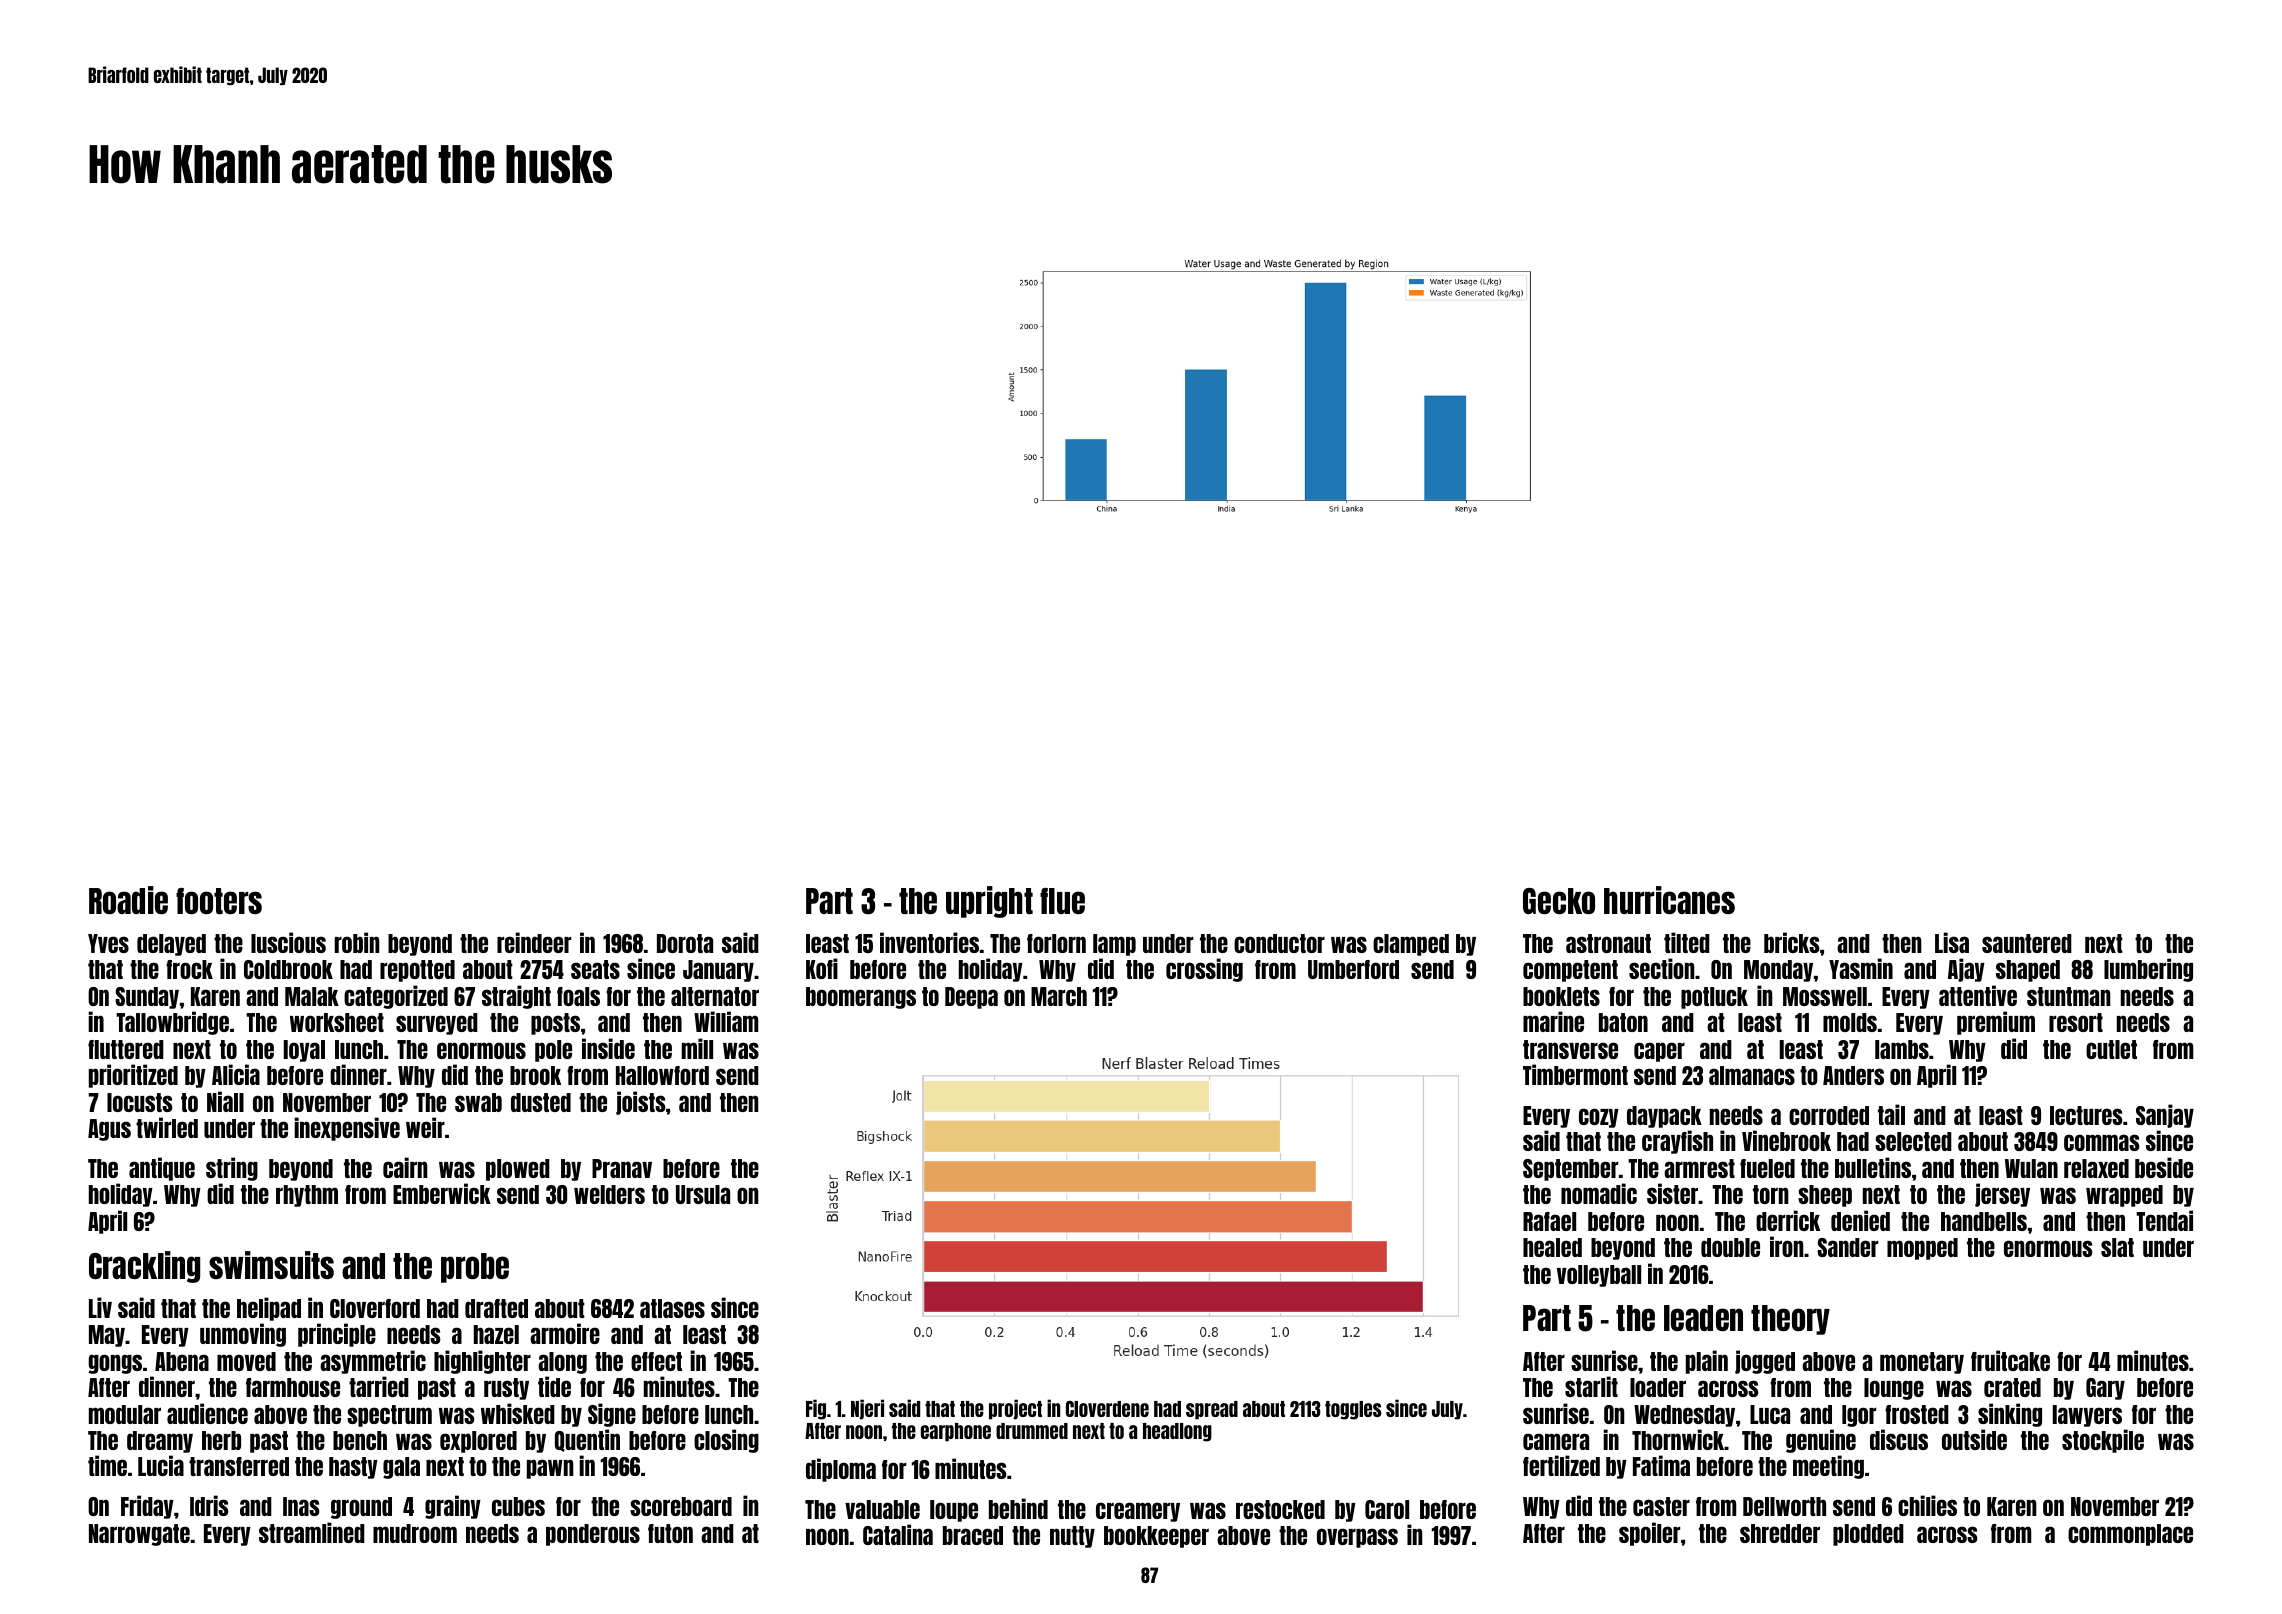 This document has height=1614, width=2282. What do you see at coordinates (1853, 1075) in the document?
I see `Anders` at bounding box center [1853, 1075].
